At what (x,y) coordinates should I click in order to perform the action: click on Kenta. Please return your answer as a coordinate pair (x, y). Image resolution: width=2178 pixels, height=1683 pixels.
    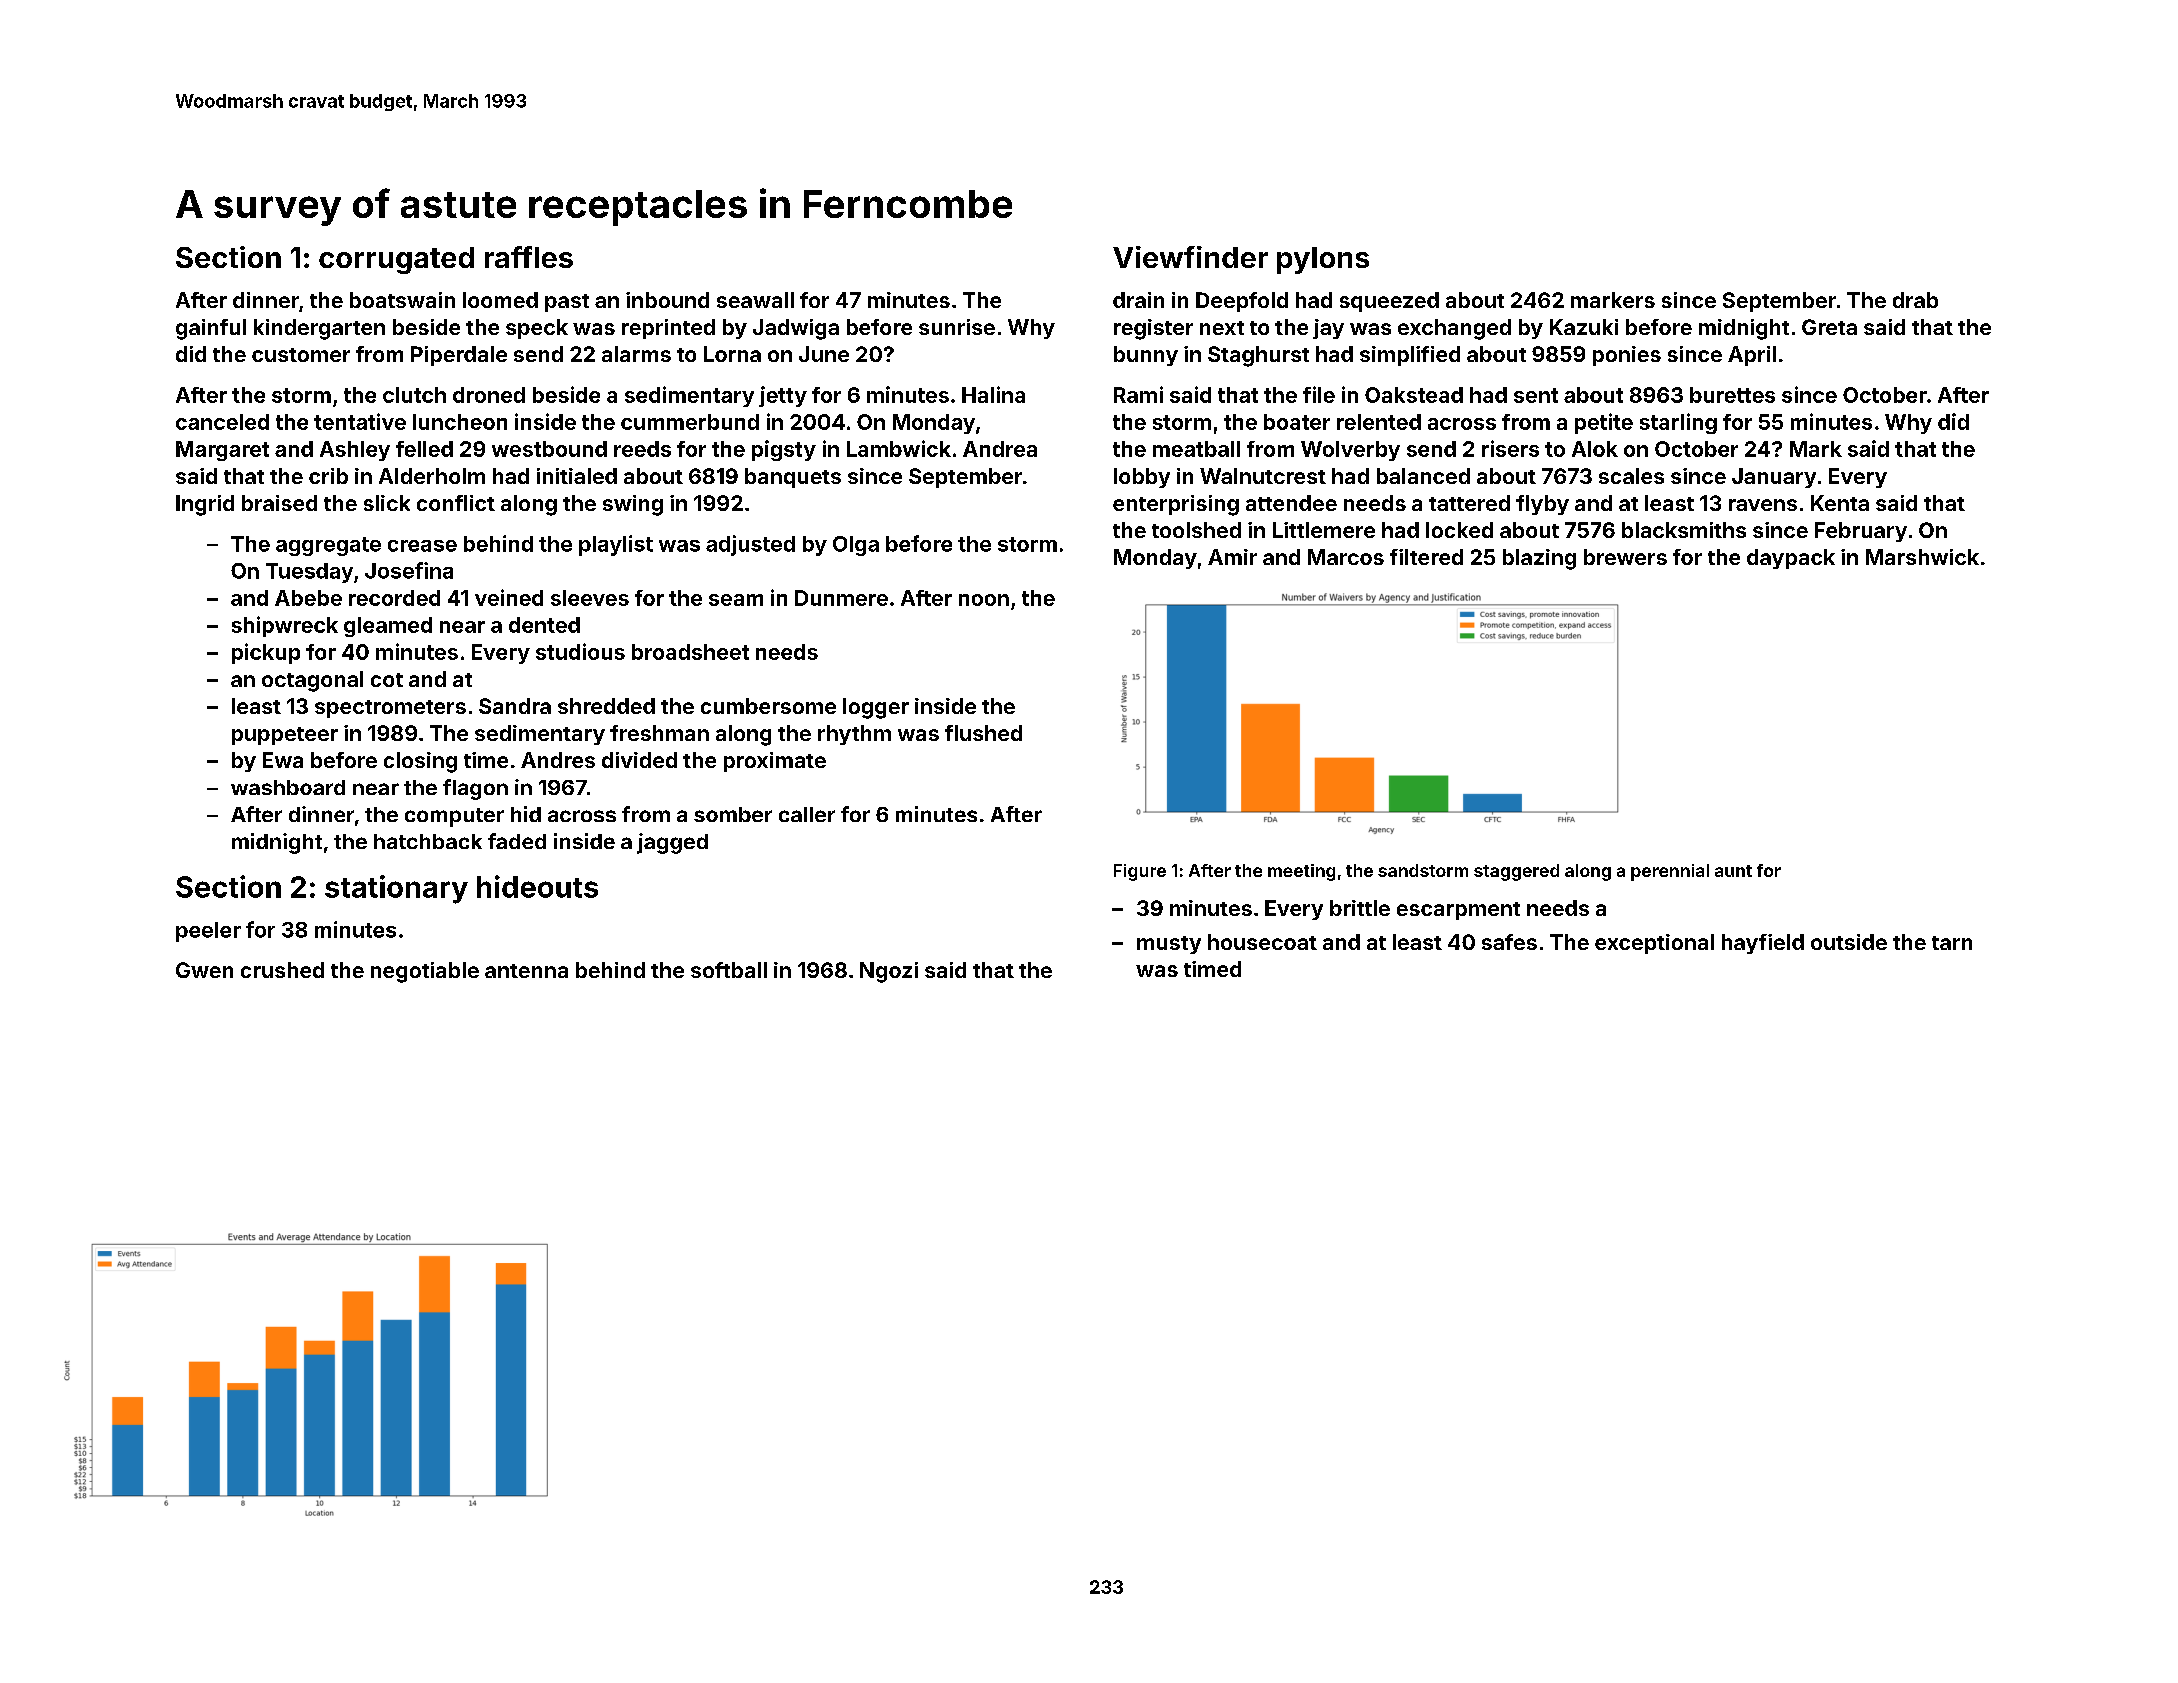
    Looking at the image, I should click on (1840, 503).
